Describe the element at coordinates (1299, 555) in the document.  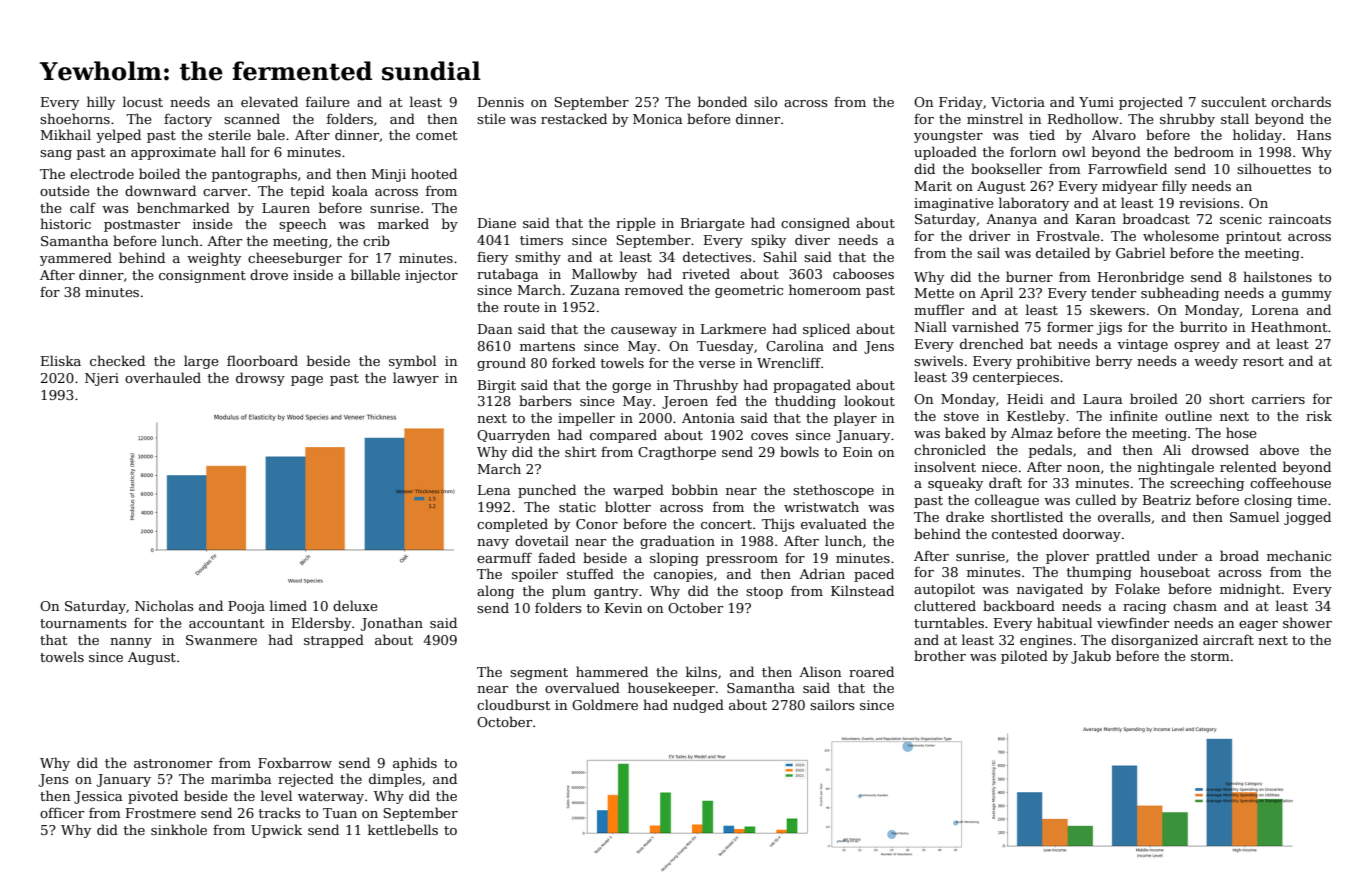
I see `mechanic` at that location.
